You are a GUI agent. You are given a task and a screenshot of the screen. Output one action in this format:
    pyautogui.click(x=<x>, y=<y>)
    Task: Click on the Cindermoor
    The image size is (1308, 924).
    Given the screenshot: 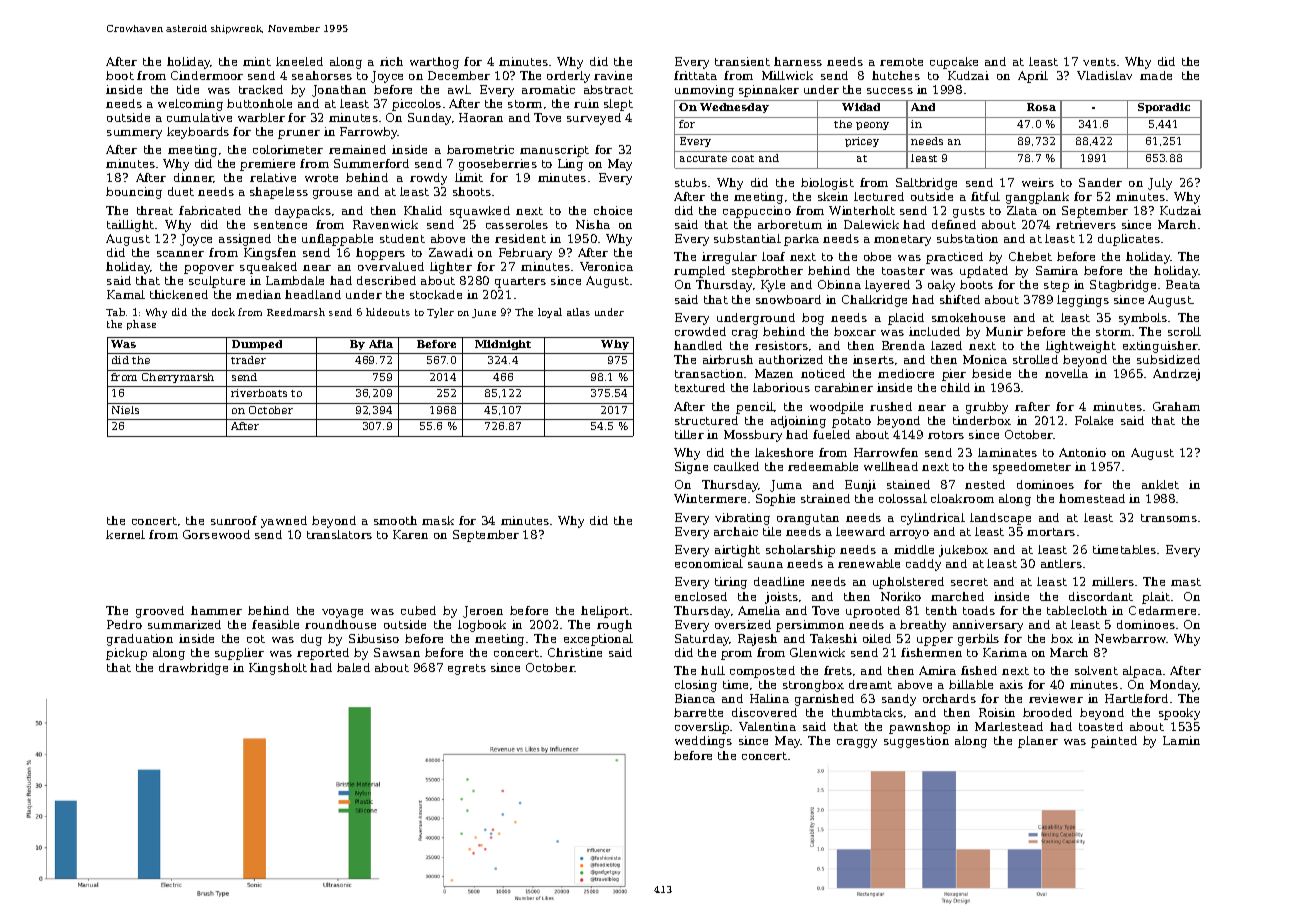 What is the action you would take?
    pyautogui.click(x=207, y=75)
